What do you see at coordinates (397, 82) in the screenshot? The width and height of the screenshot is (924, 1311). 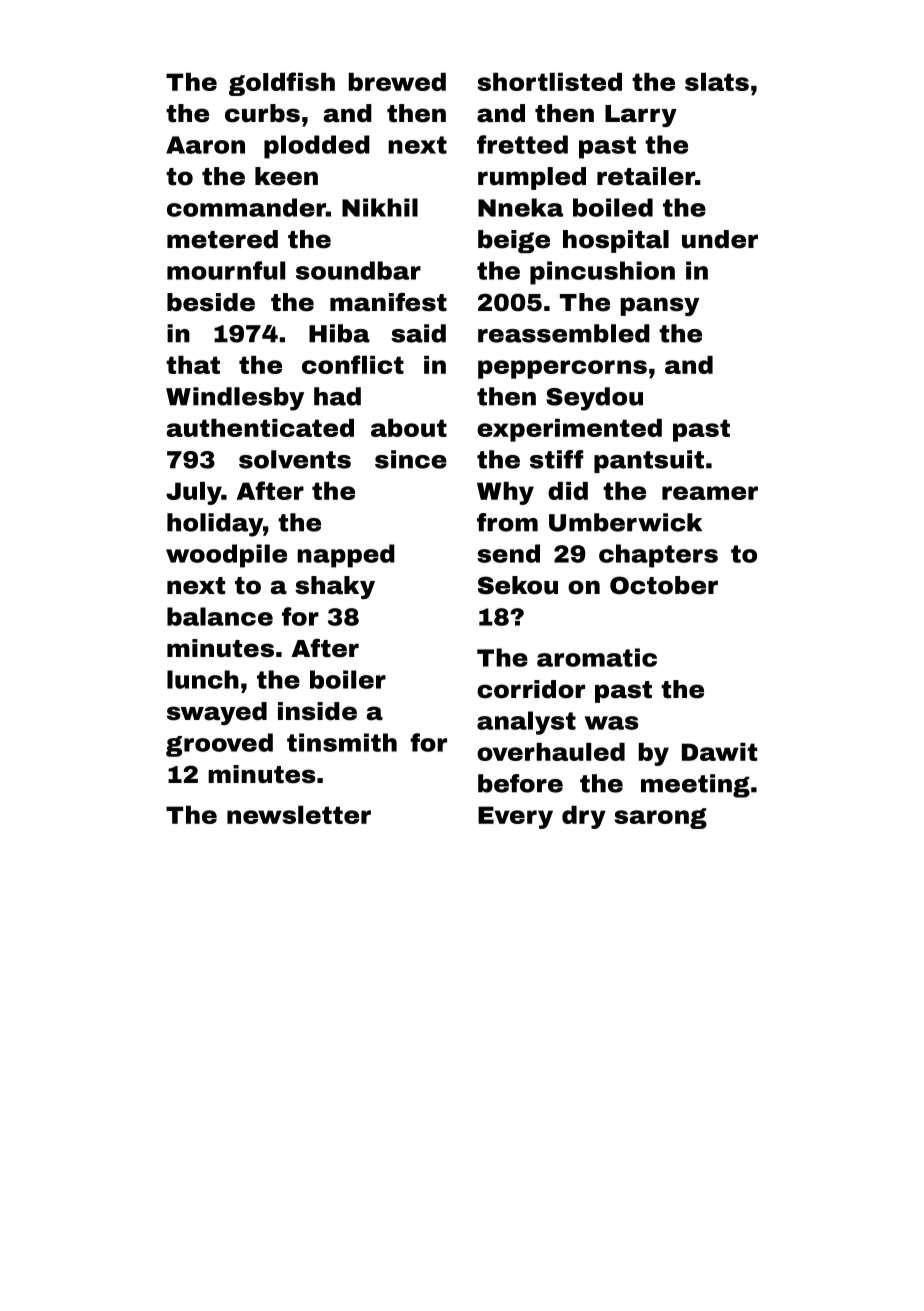 I see `brewed` at bounding box center [397, 82].
